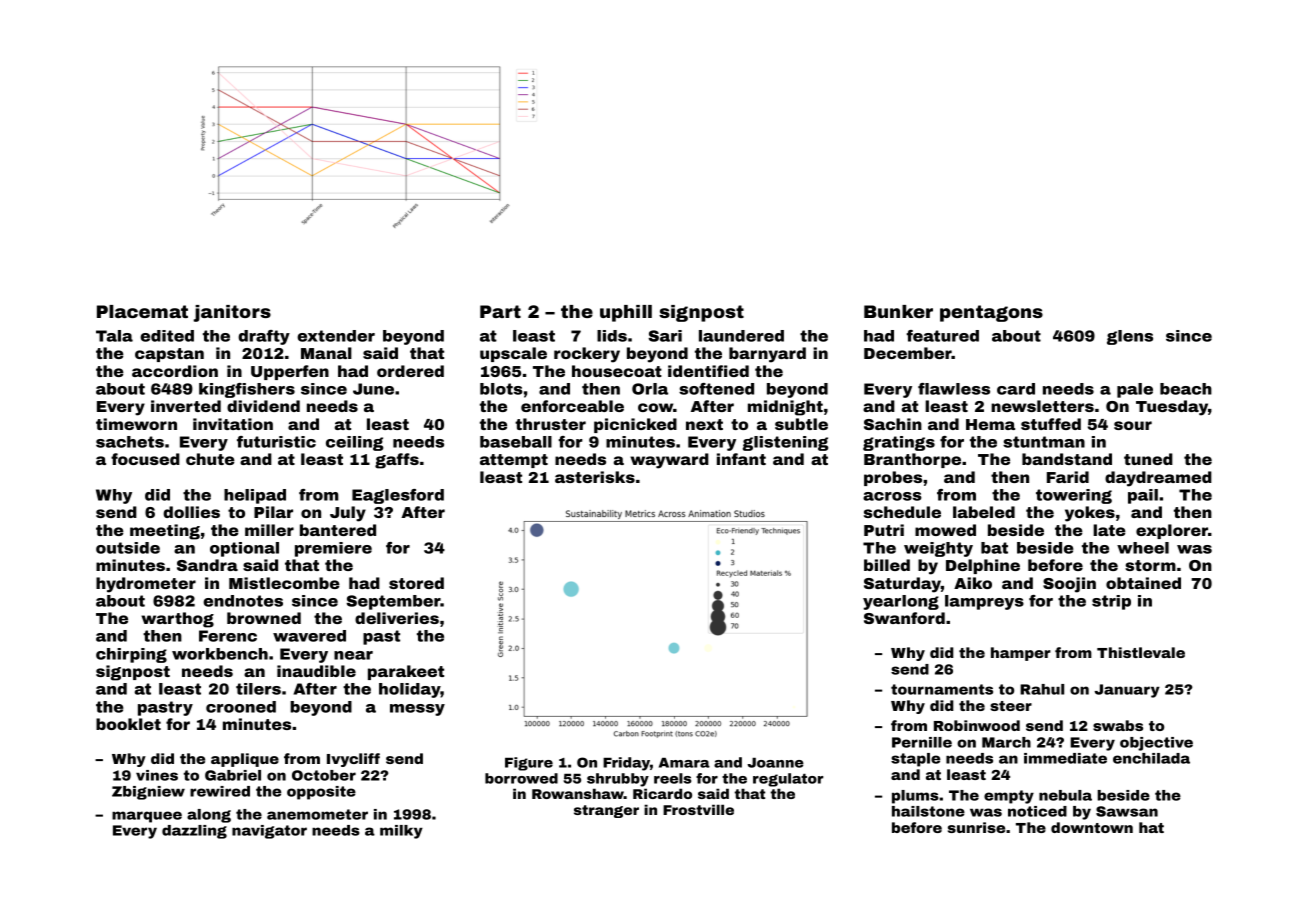  Describe the element at coordinates (500, 311) in the screenshot. I see `Part` at that location.
